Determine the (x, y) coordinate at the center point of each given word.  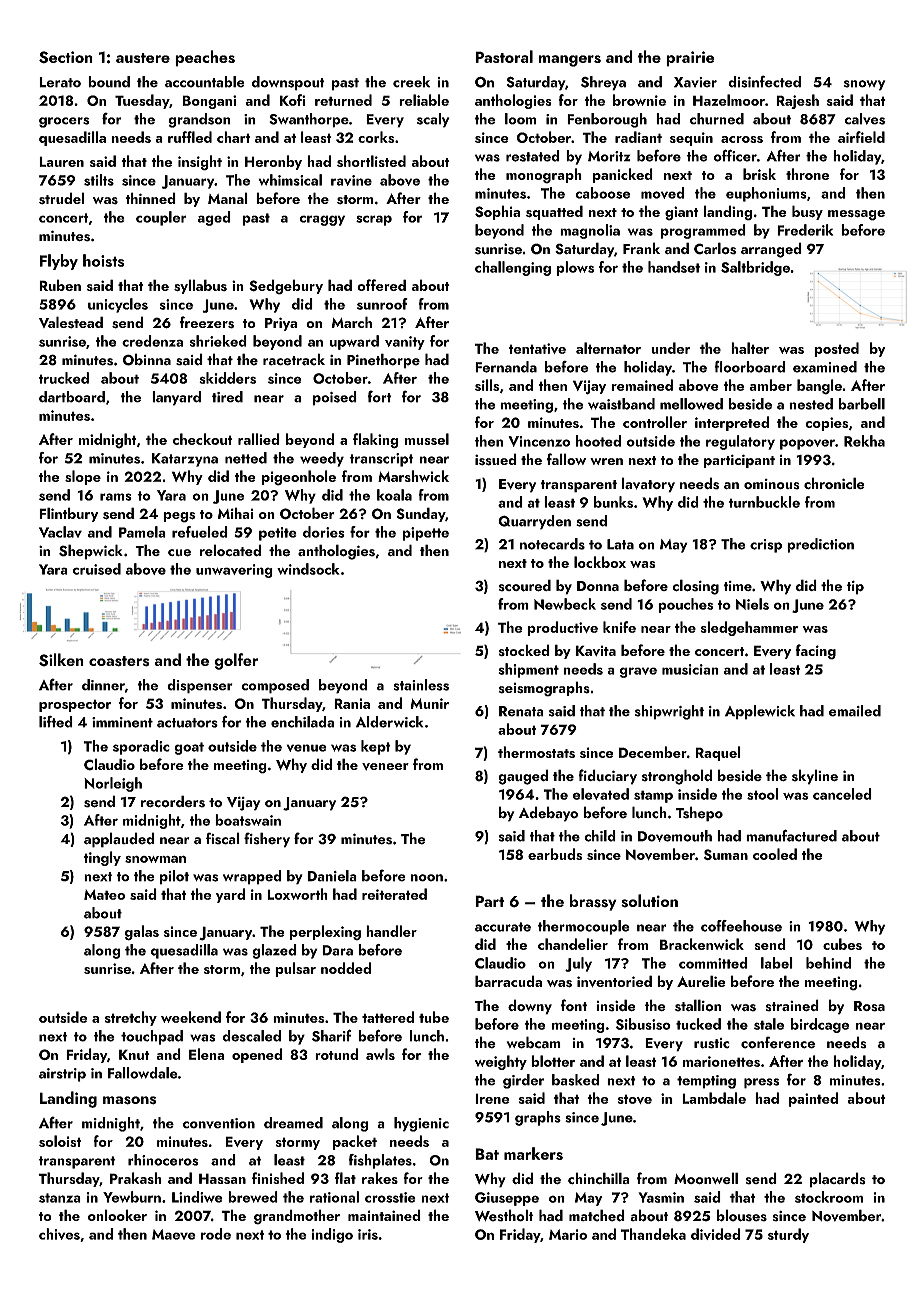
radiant (638, 137)
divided (715, 1234)
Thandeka (653, 1234)
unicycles (118, 305)
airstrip (62, 1075)
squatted (554, 212)
